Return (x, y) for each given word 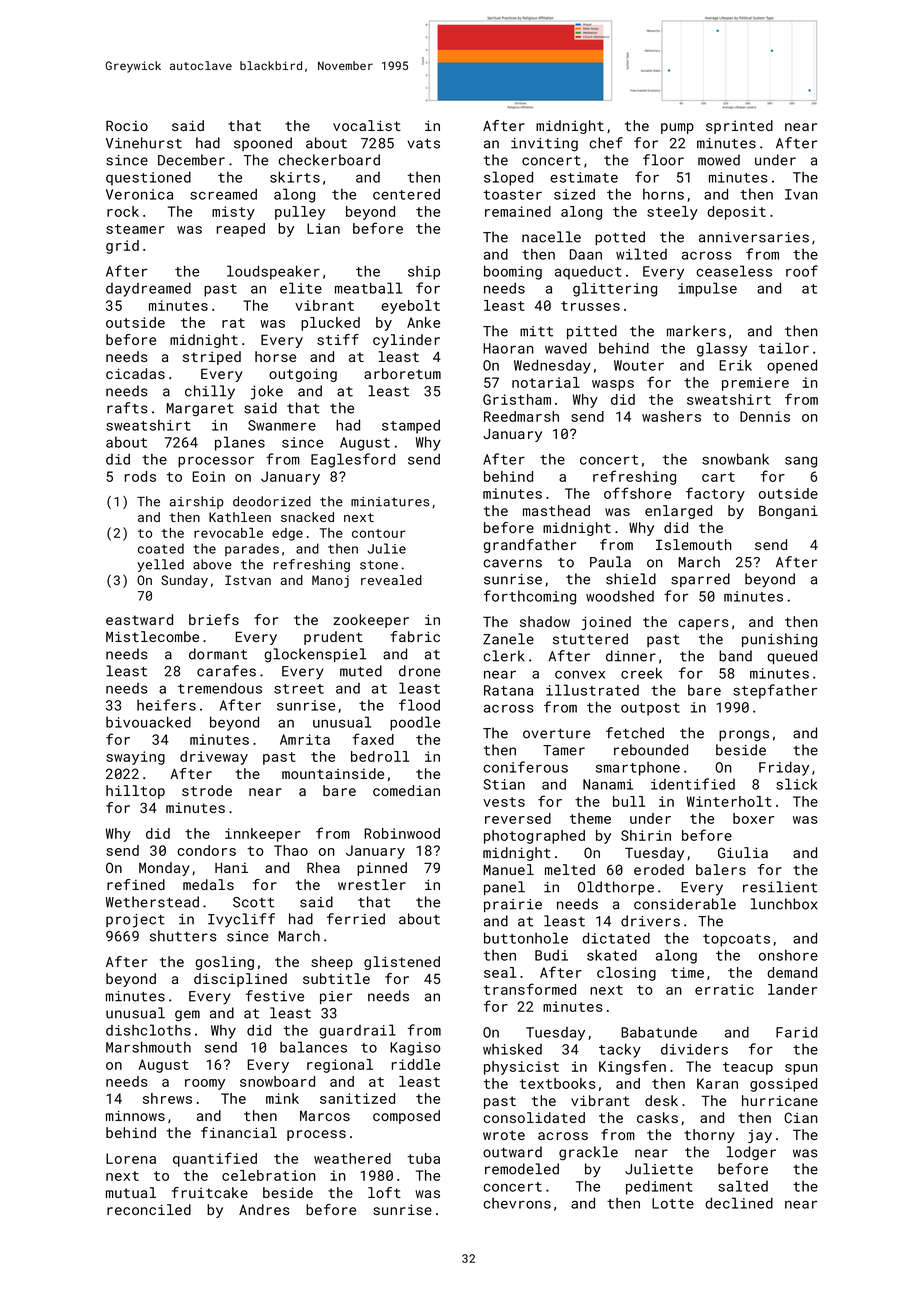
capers (703, 624)
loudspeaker (273, 272)
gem (187, 1016)
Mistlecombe (152, 636)
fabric (415, 636)
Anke (423, 322)
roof (802, 271)
